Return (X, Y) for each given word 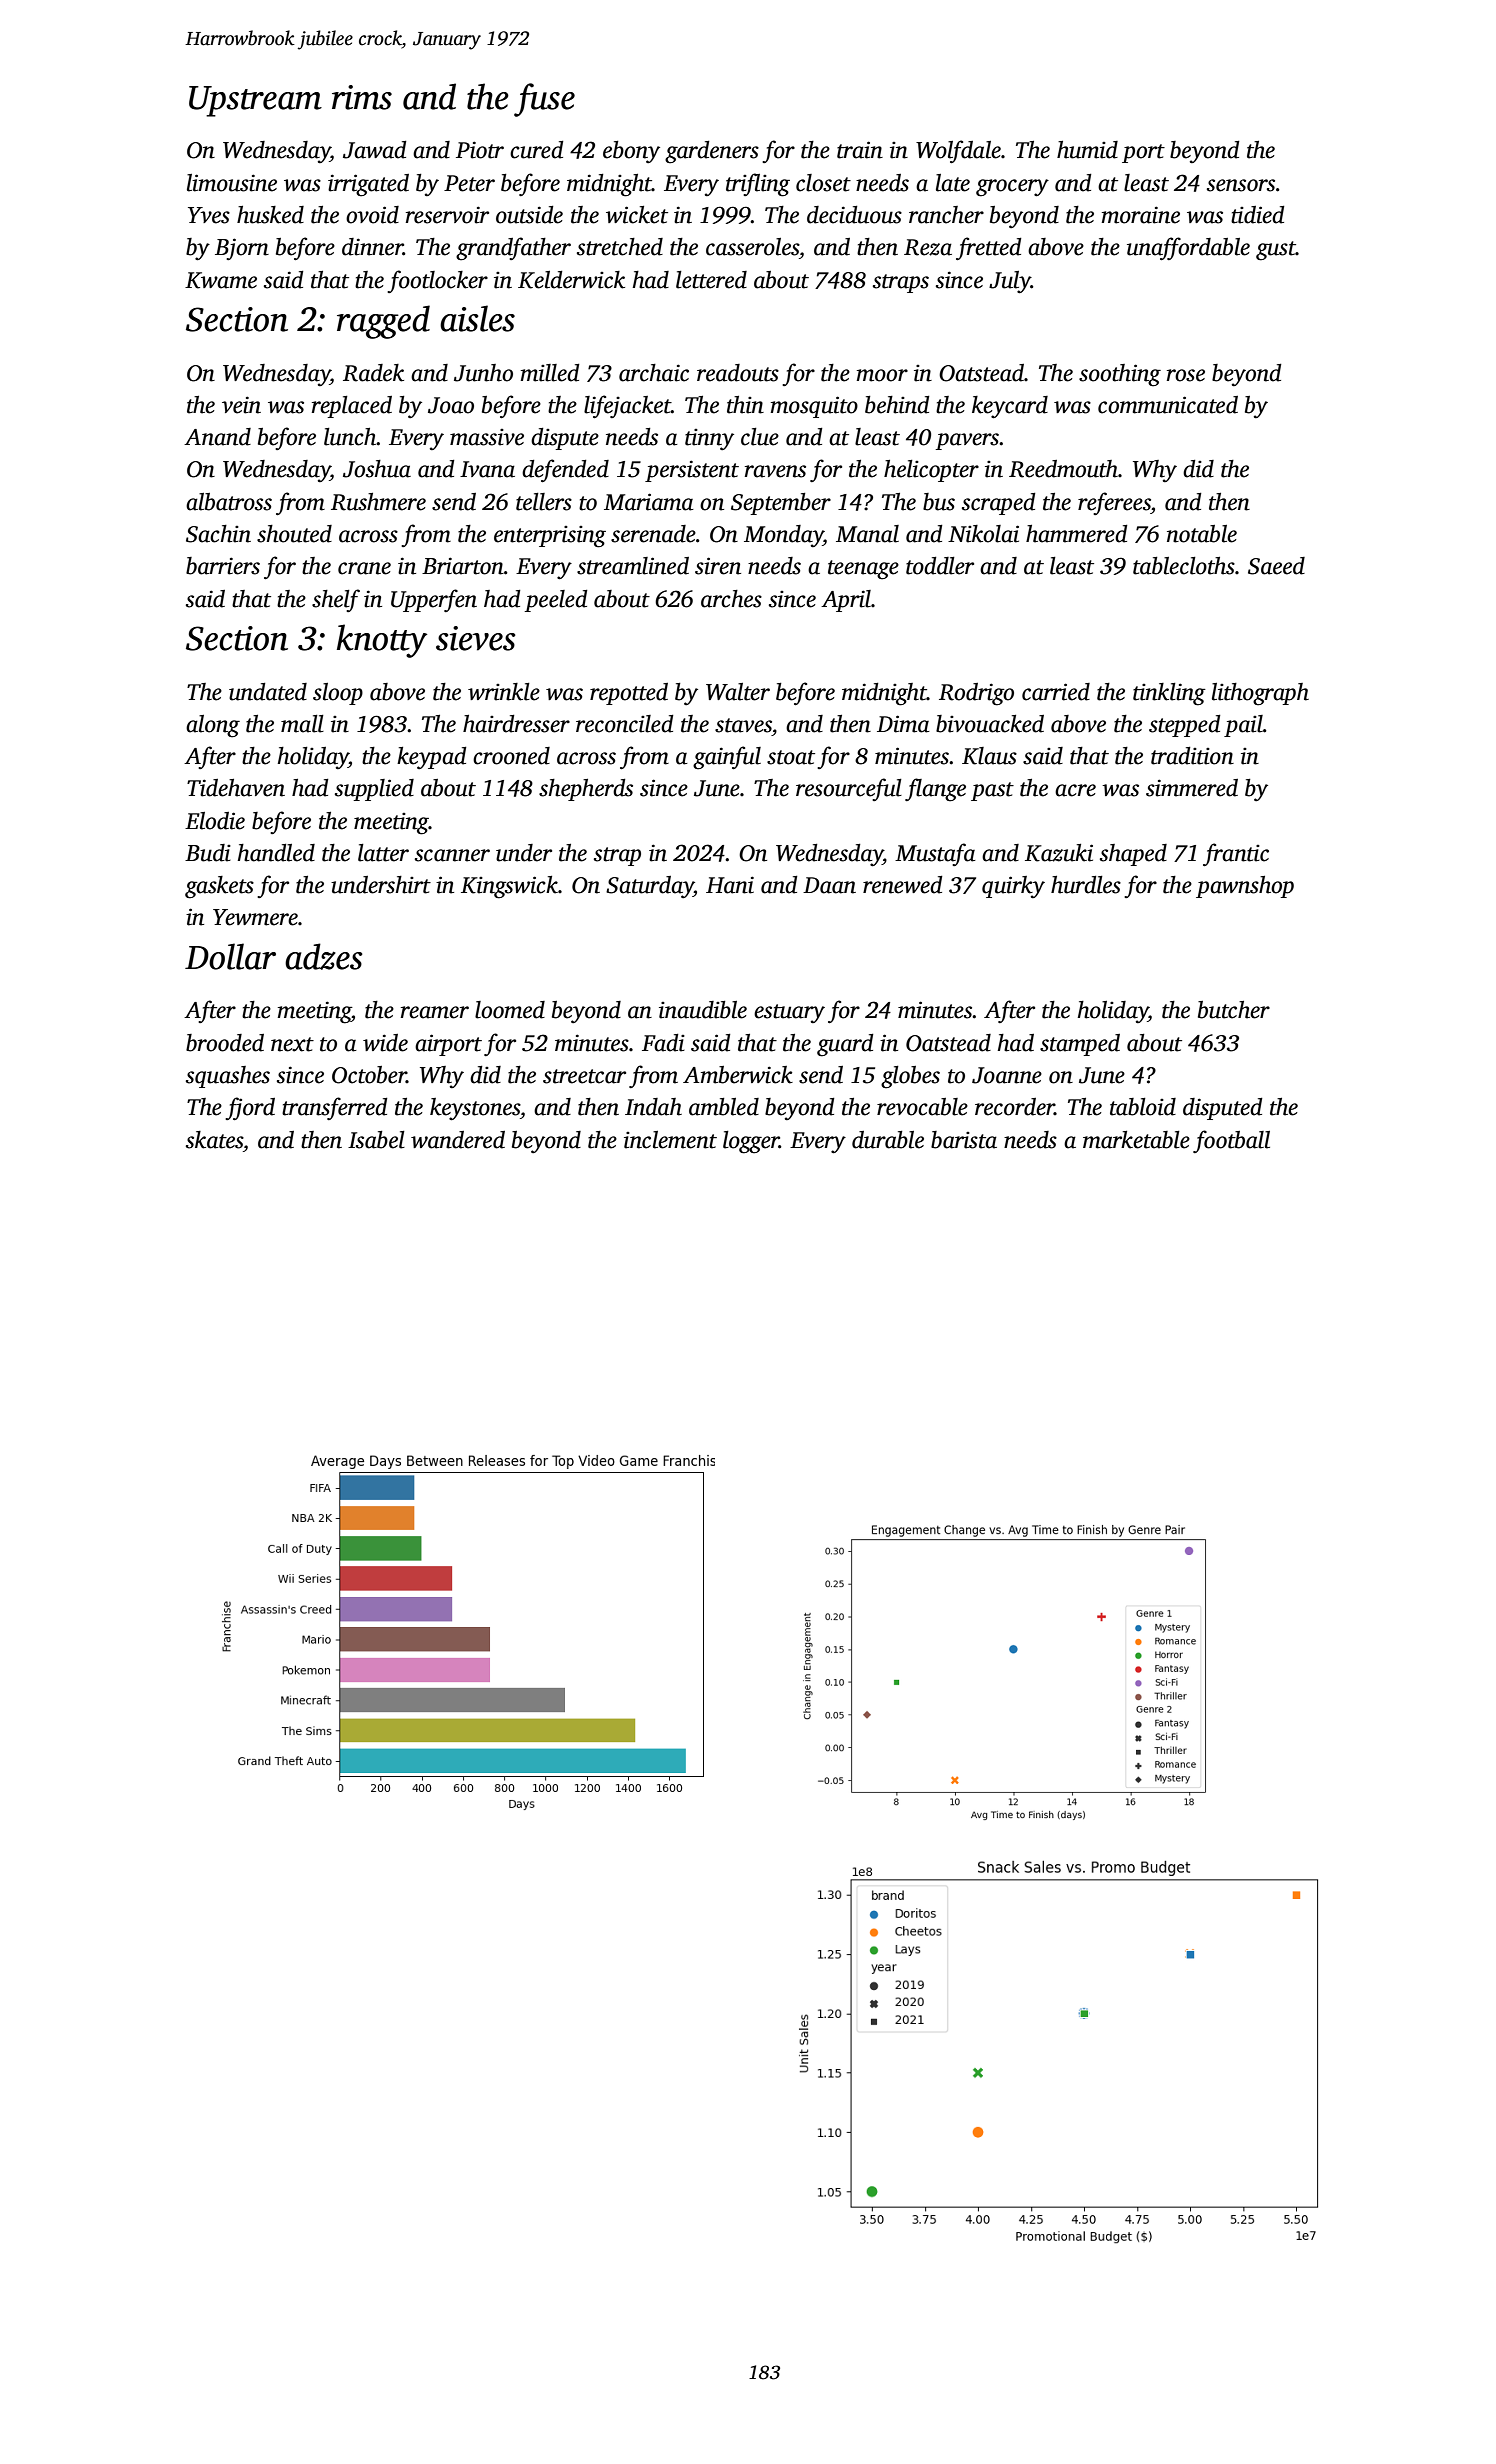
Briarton (463, 566)
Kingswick (509, 887)
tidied (1258, 215)
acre (1075, 790)
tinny (709, 439)
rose (1186, 375)
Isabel (376, 1140)
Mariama (649, 502)
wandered (458, 1140)
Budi (208, 853)
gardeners (712, 152)
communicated (1168, 405)
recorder (1015, 1107)
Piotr (480, 150)
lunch (350, 437)
